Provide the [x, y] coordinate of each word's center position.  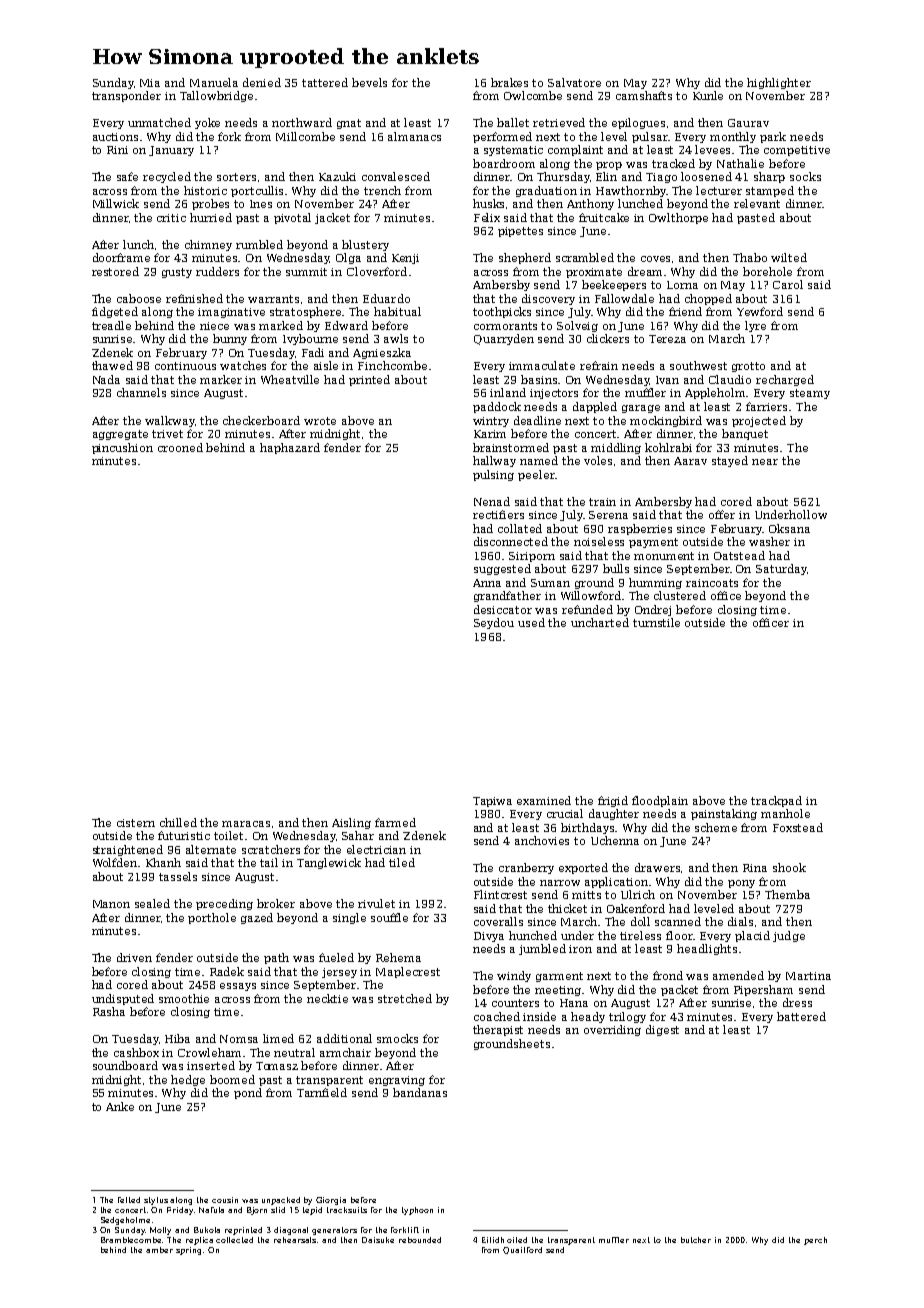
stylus [156, 1201]
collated [520, 528]
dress [797, 1002]
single [349, 918]
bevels [369, 82]
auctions [115, 137]
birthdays [588, 828]
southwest [698, 365]
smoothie [184, 998]
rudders [217, 271]
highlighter [779, 83]
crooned [180, 447]
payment [653, 543]
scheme [716, 827]
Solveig [577, 326]
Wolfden [115, 862]
